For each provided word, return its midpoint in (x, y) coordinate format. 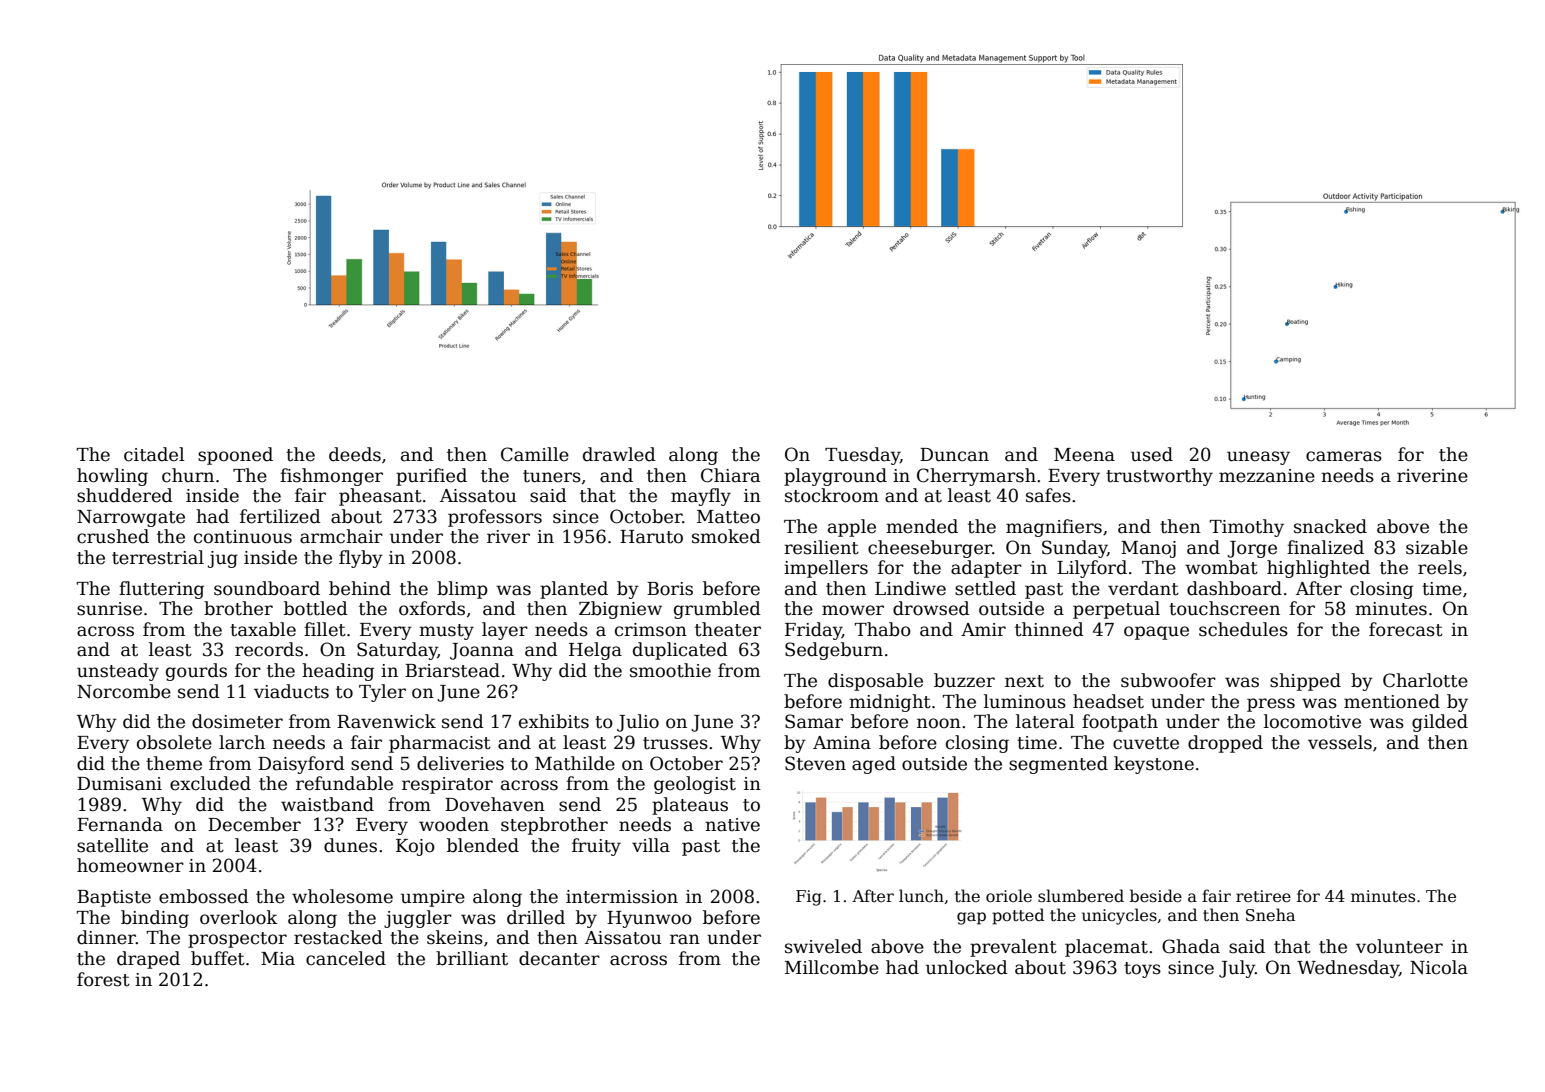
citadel (154, 454)
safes (1048, 495)
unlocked (967, 967)
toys (1142, 970)
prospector (237, 940)
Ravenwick (386, 721)
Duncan (954, 455)
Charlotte (1425, 680)
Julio (638, 723)
